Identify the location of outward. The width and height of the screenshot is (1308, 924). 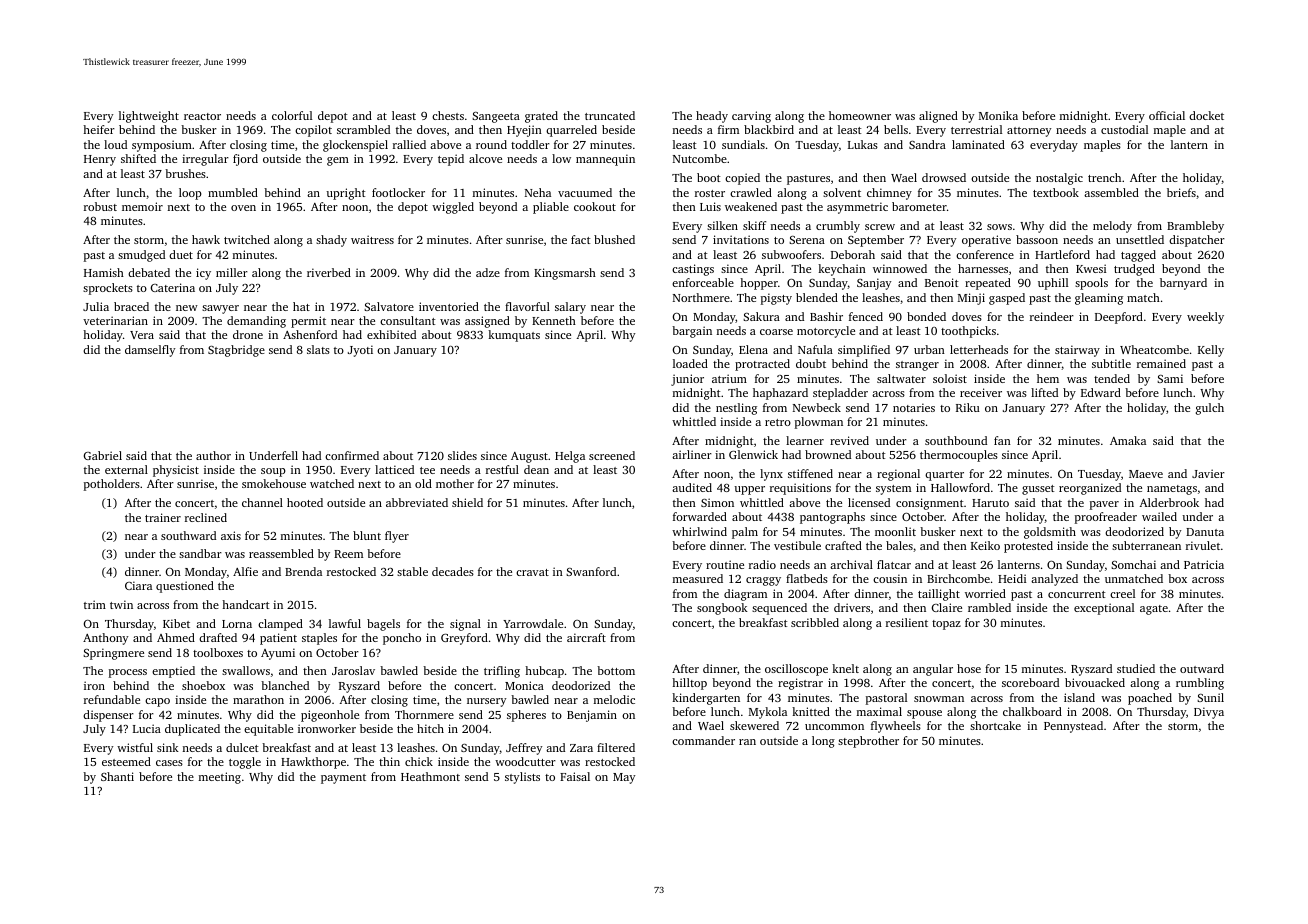
(1202, 668).
